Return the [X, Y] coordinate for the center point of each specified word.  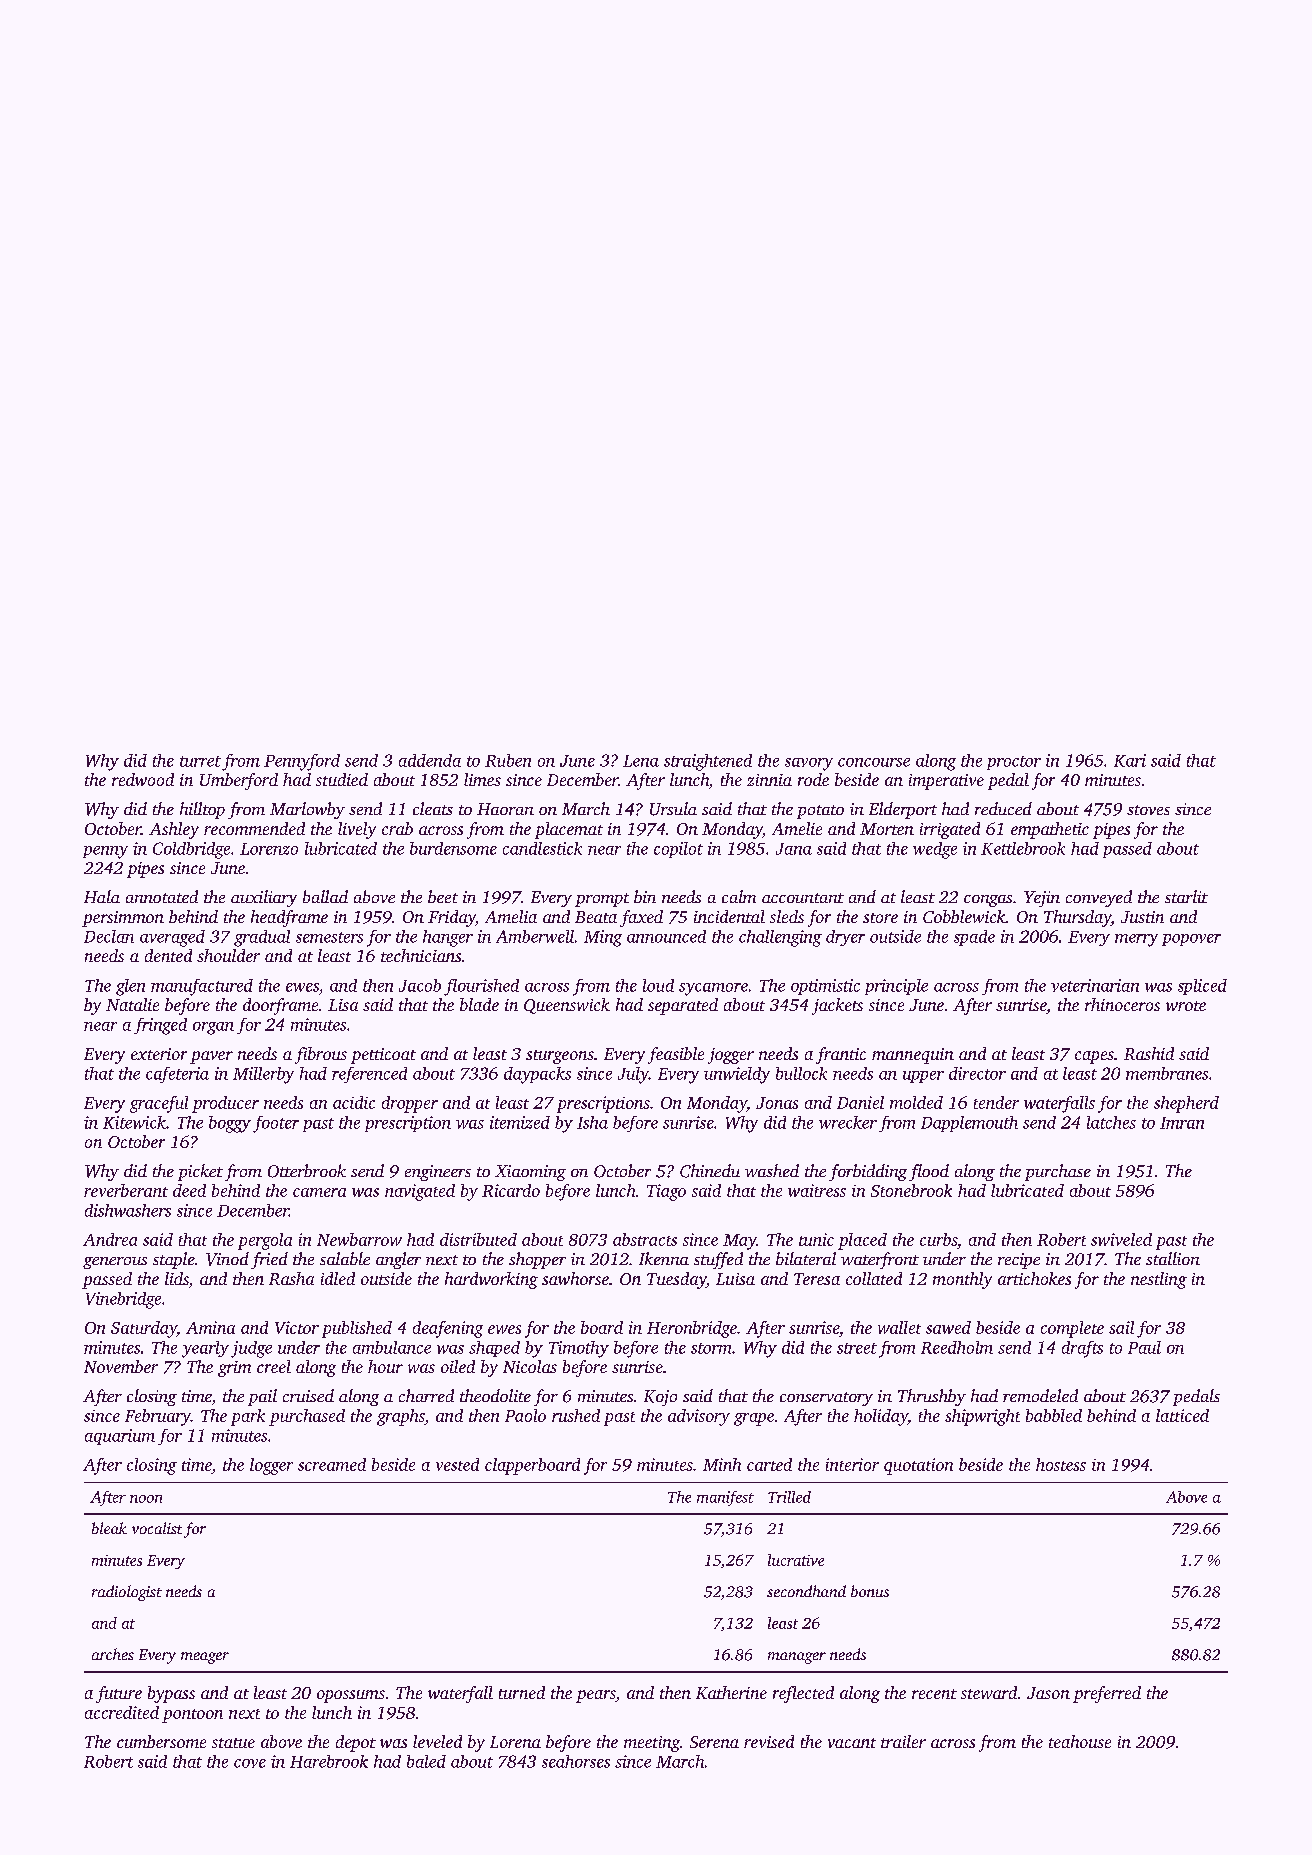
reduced [1003, 808]
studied [342, 779]
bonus [870, 1591]
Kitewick [134, 1122]
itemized [520, 1122]
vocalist [157, 1528]
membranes [1167, 1073]
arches [113, 1654]
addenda [430, 760]
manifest [725, 1498]
